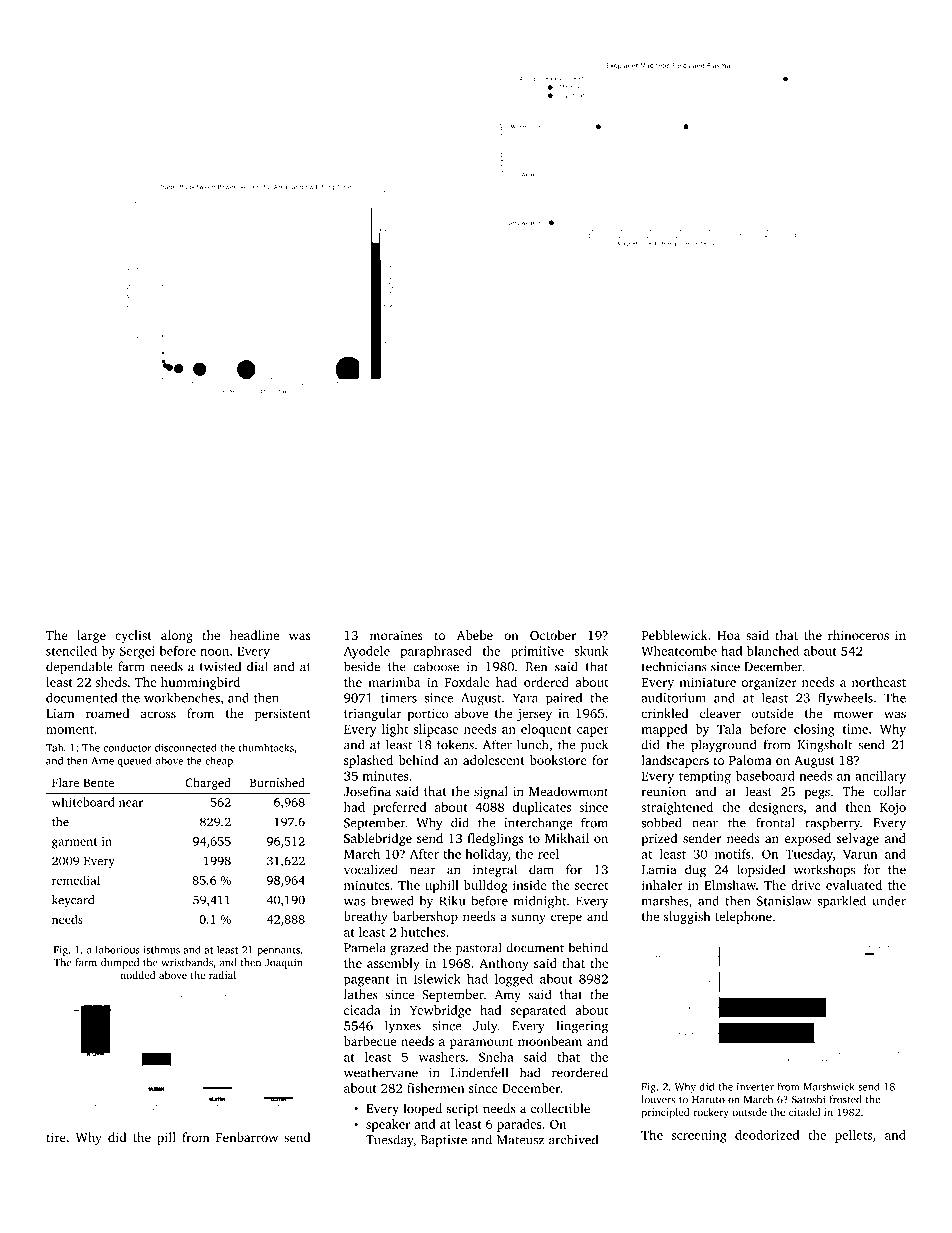 This document has height=1233, width=952. Describe the element at coordinates (582, 1027) in the document. I see `lingering` at that location.
